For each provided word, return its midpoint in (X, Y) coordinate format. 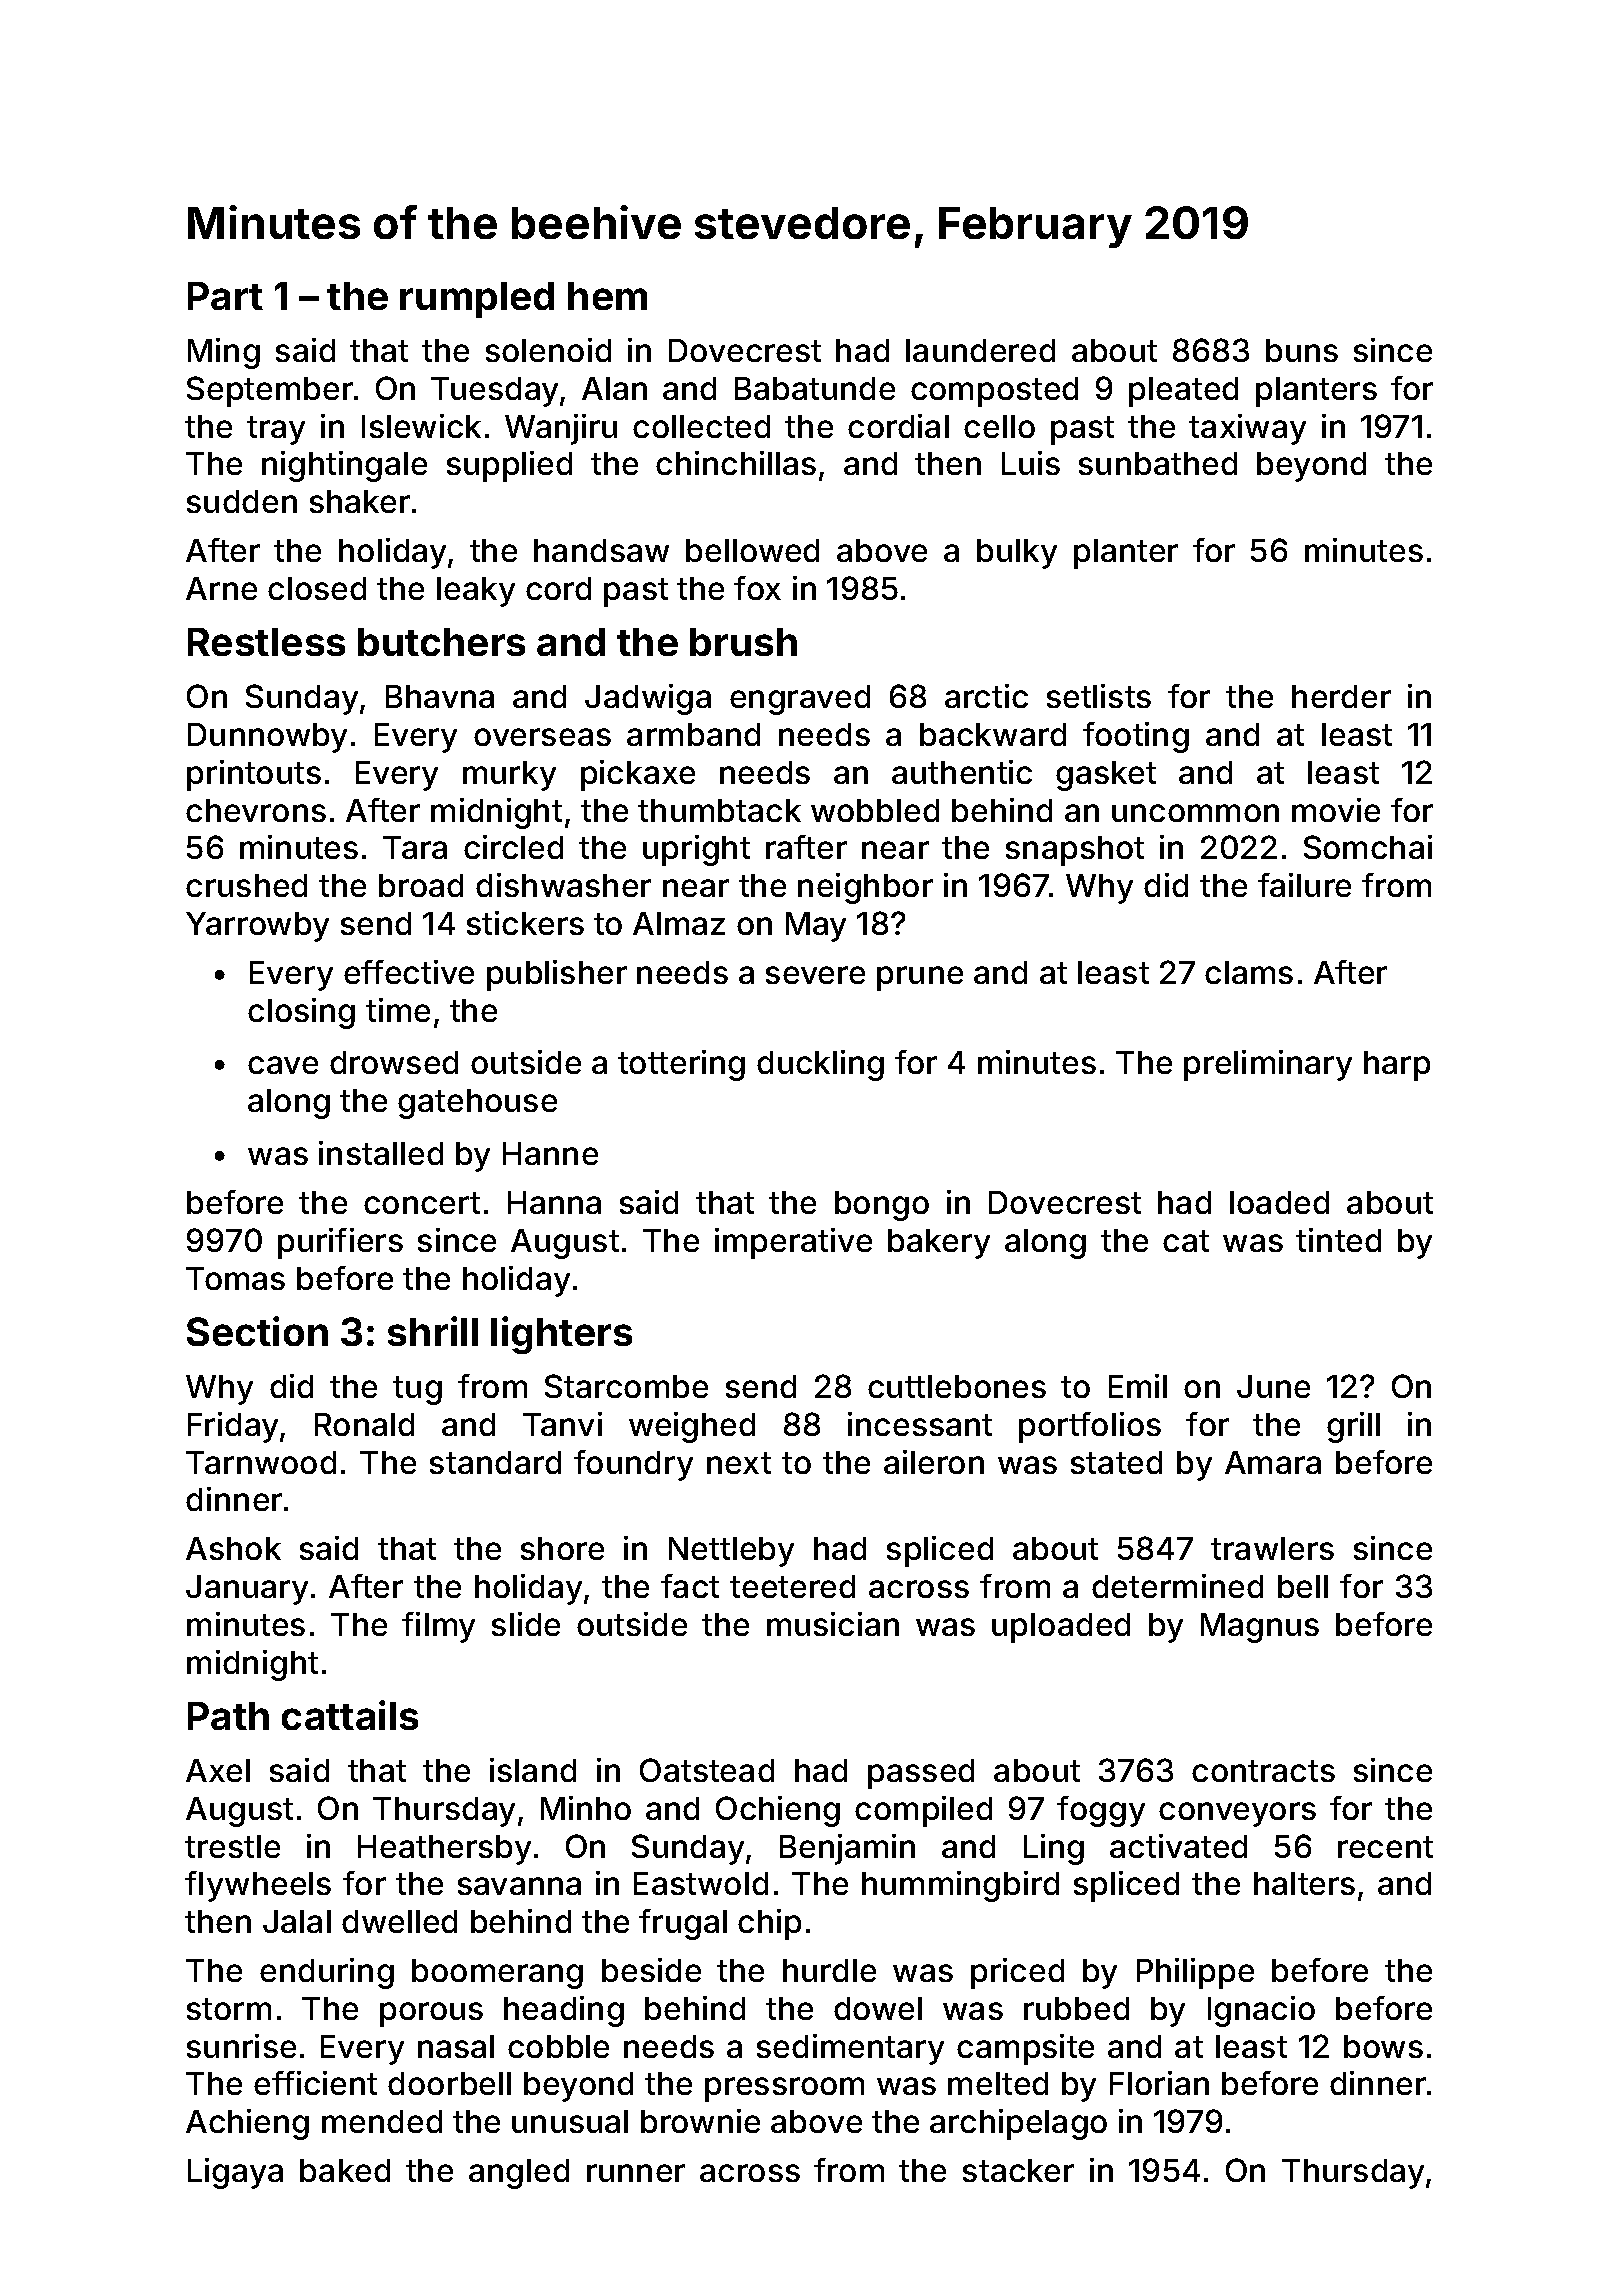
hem (607, 296)
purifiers (340, 1243)
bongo (882, 1206)
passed (921, 1774)
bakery (939, 1244)
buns (1302, 350)
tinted (1338, 1240)
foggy (1101, 1811)
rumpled (477, 300)
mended (382, 2121)
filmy (438, 1627)
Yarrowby (257, 927)
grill (1353, 1427)
